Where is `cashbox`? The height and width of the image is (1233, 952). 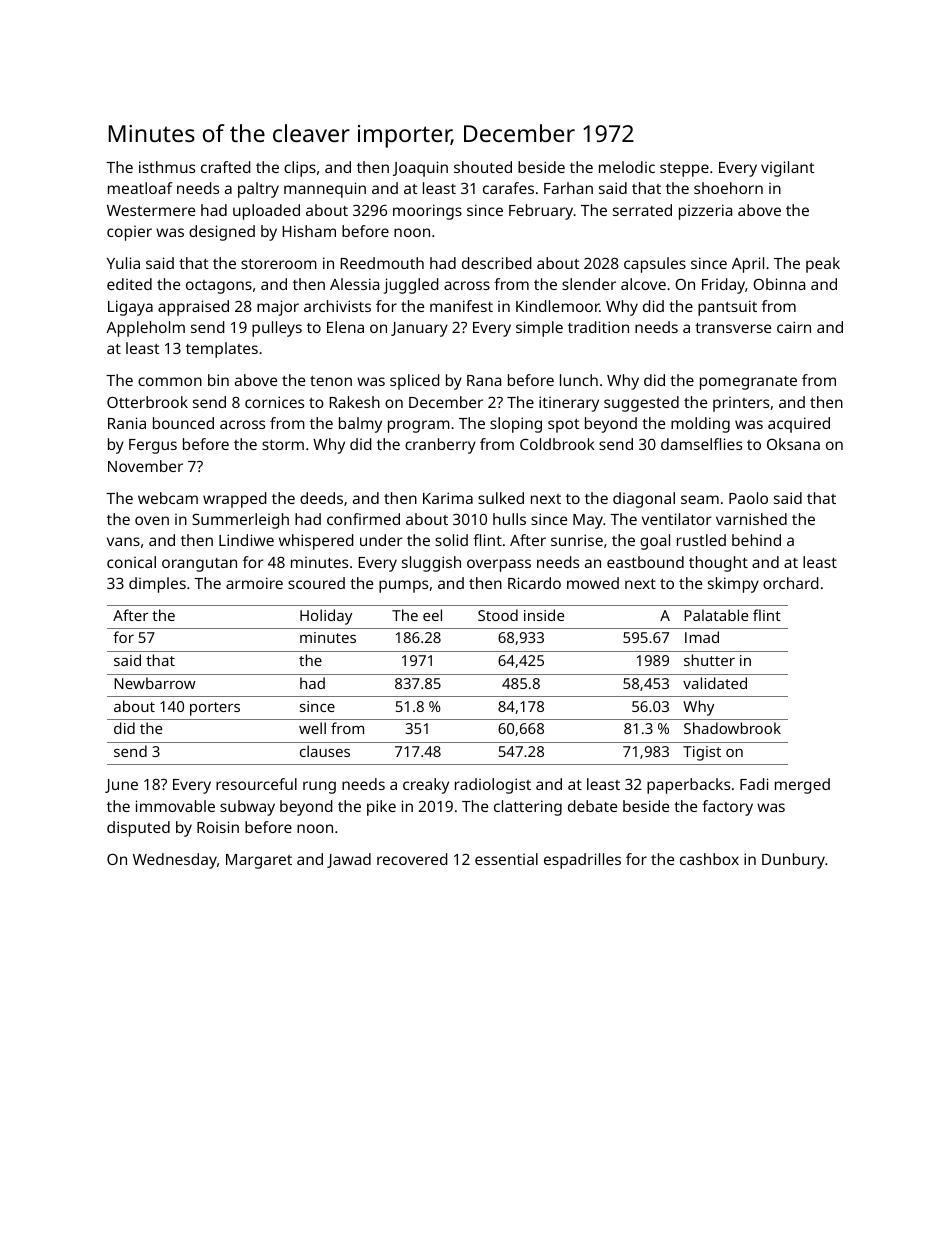
cashbox is located at coordinates (709, 859).
